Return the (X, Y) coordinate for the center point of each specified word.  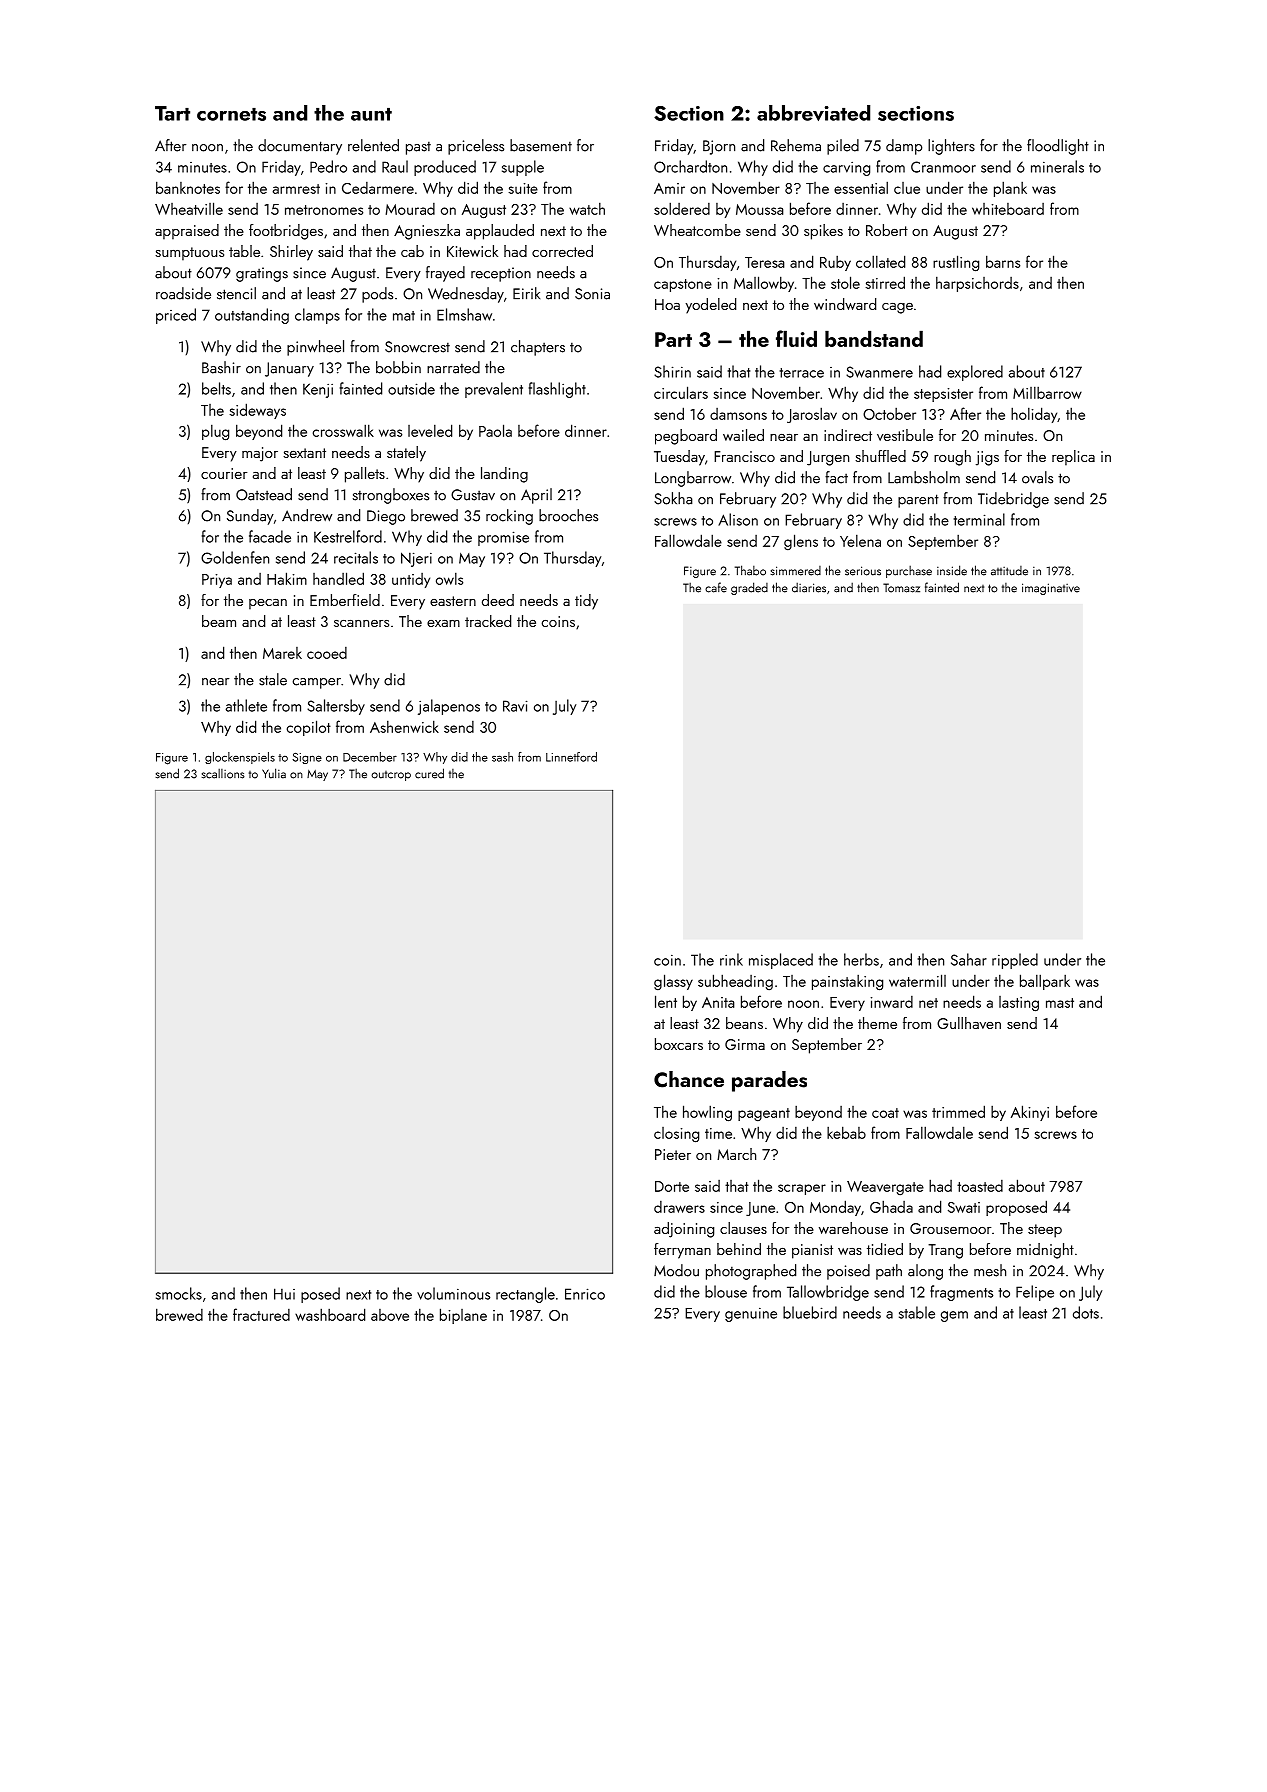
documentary (300, 147)
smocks (179, 1293)
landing (504, 475)
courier (224, 473)
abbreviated (813, 113)
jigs (987, 458)
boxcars (679, 1044)
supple (523, 168)
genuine (751, 1315)
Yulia (274, 773)
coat (885, 1113)
